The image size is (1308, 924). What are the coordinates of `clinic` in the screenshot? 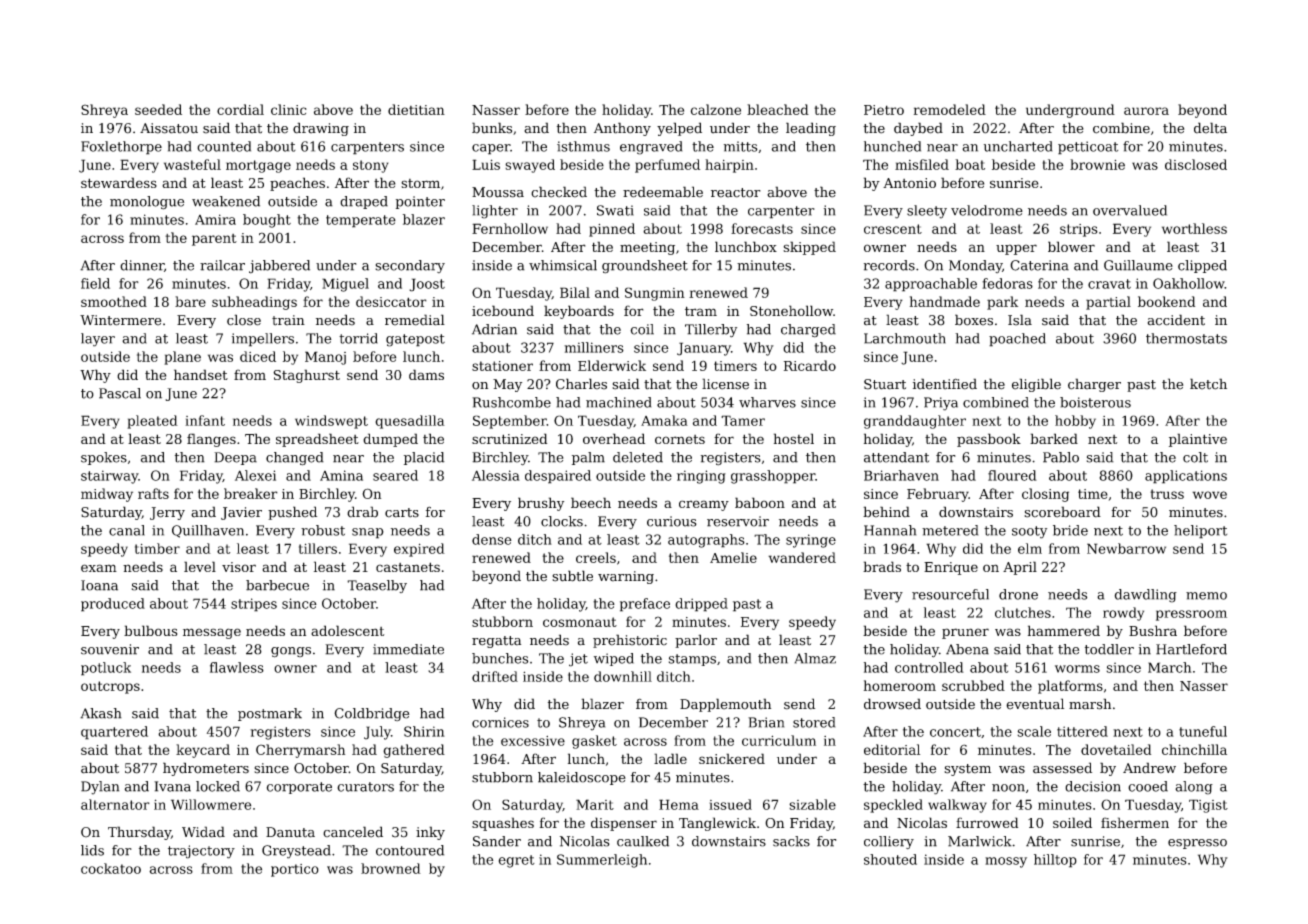 It's located at (289, 109).
